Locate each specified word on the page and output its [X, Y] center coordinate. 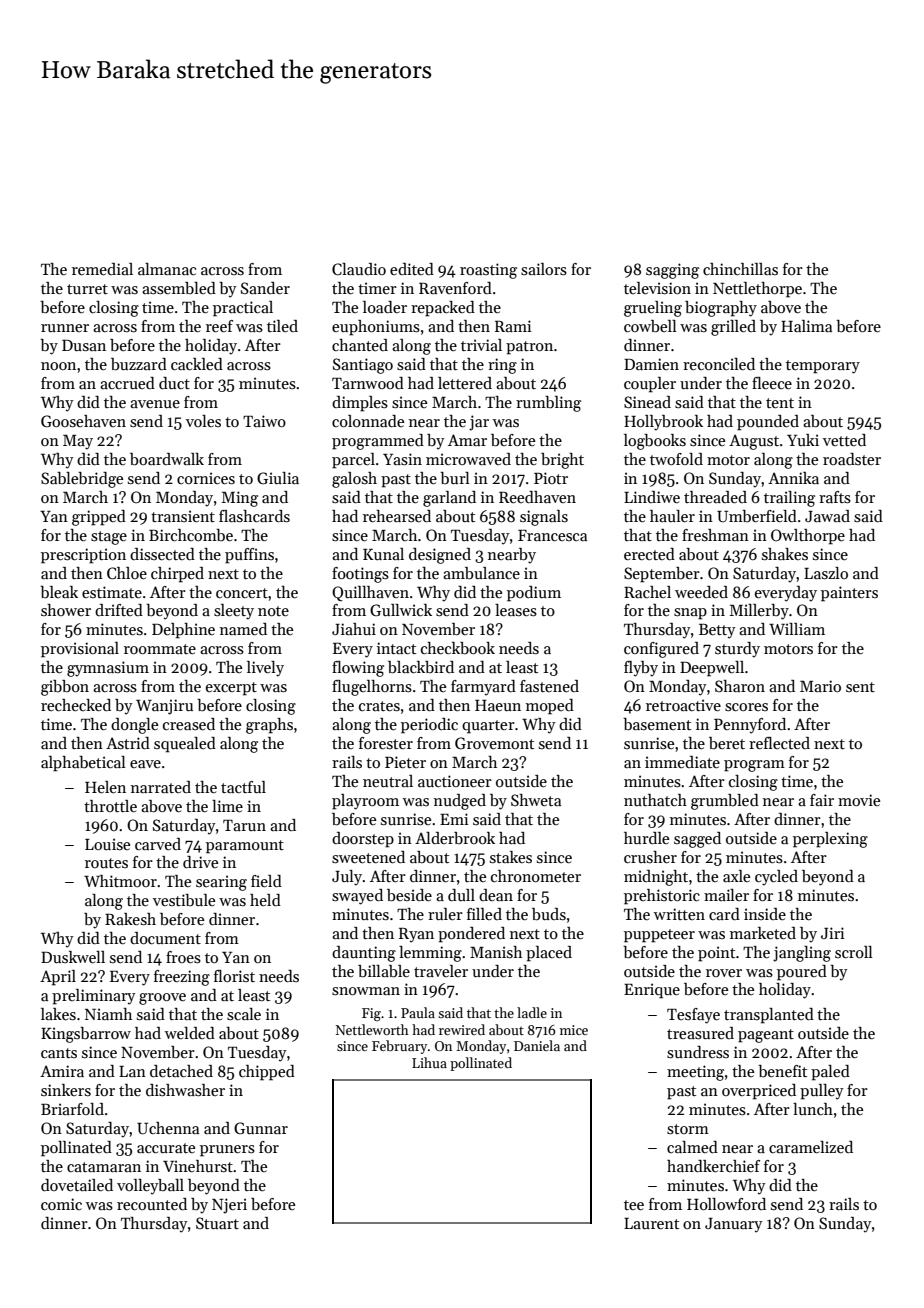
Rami [513, 326]
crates [379, 706]
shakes [785, 554]
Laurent [651, 1223]
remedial [102, 269]
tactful [243, 787]
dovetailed [77, 1185]
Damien [651, 364]
